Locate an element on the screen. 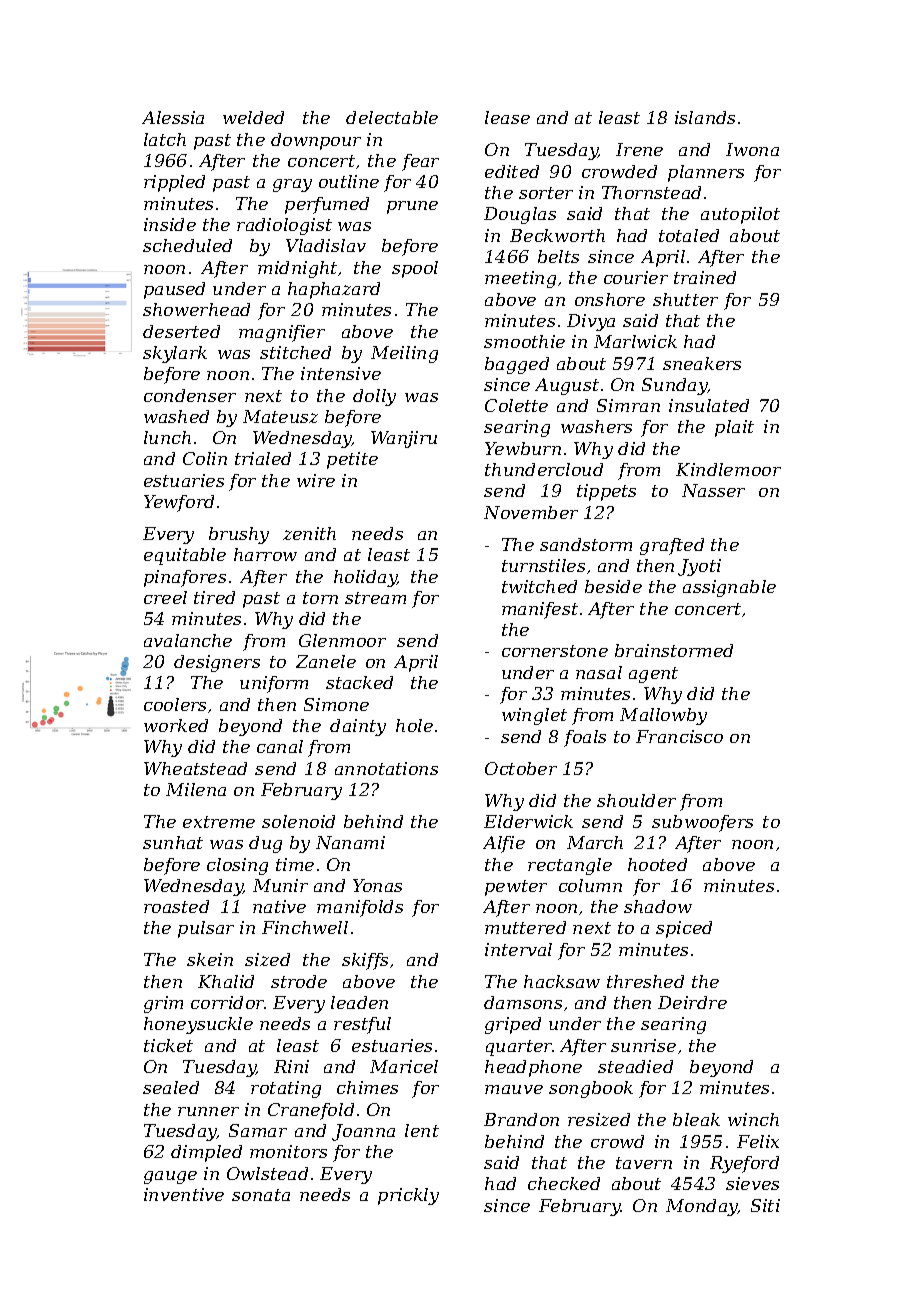 Image resolution: width=924 pixels, height=1311 pixels. tired is located at coordinates (214, 597).
